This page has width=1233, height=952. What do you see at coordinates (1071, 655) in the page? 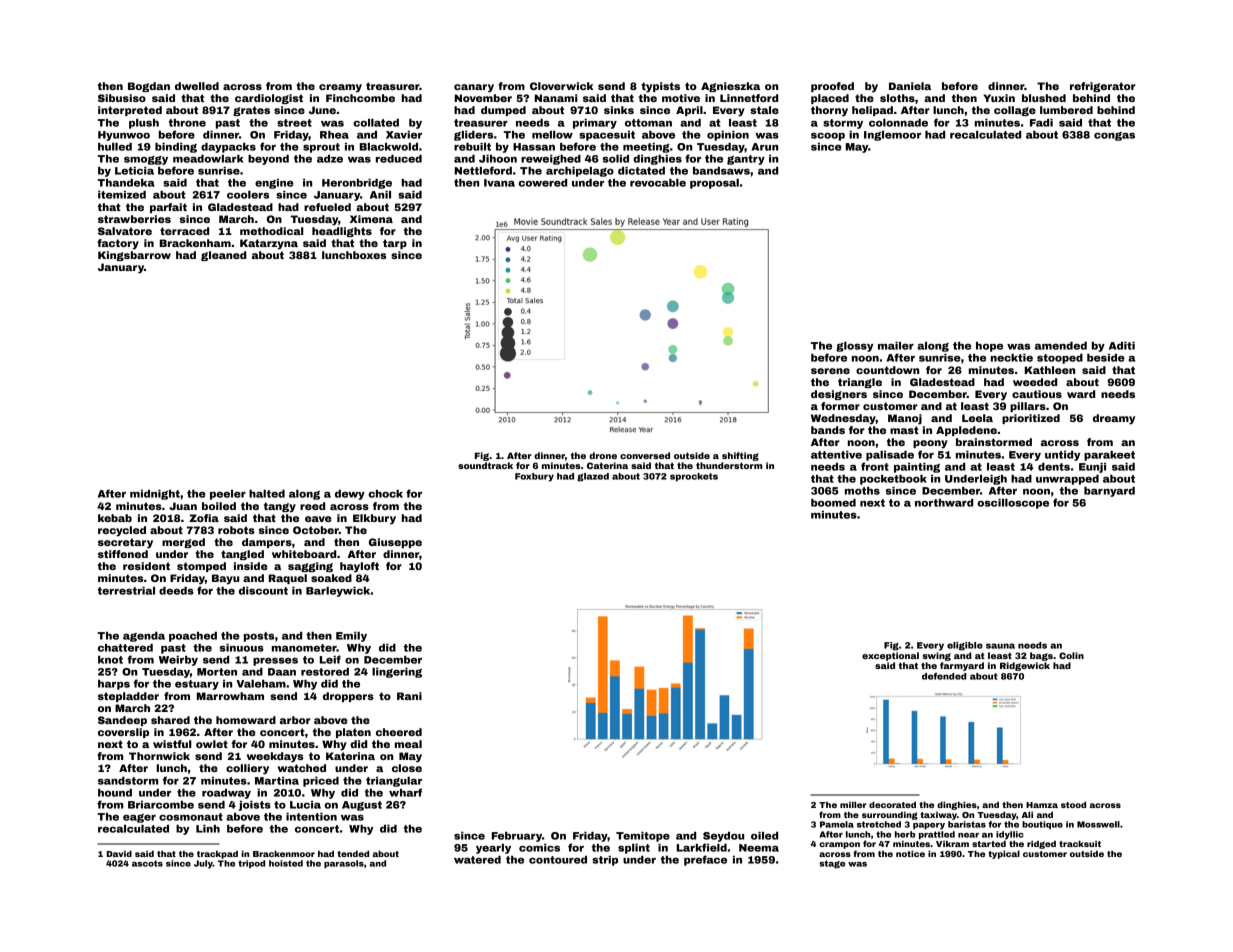
I see `Colin` at bounding box center [1071, 655].
